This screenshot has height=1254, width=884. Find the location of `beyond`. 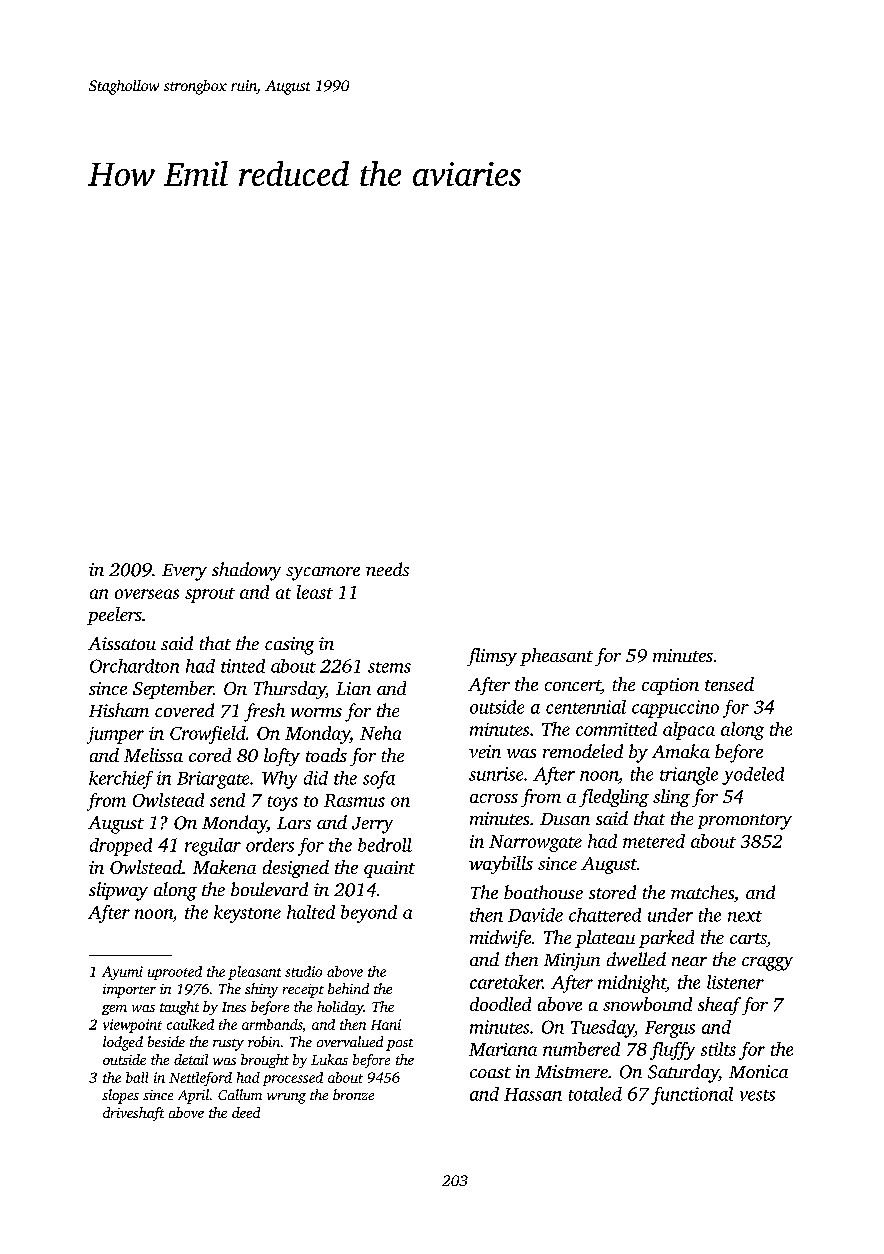

beyond is located at coordinates (369, 914).
